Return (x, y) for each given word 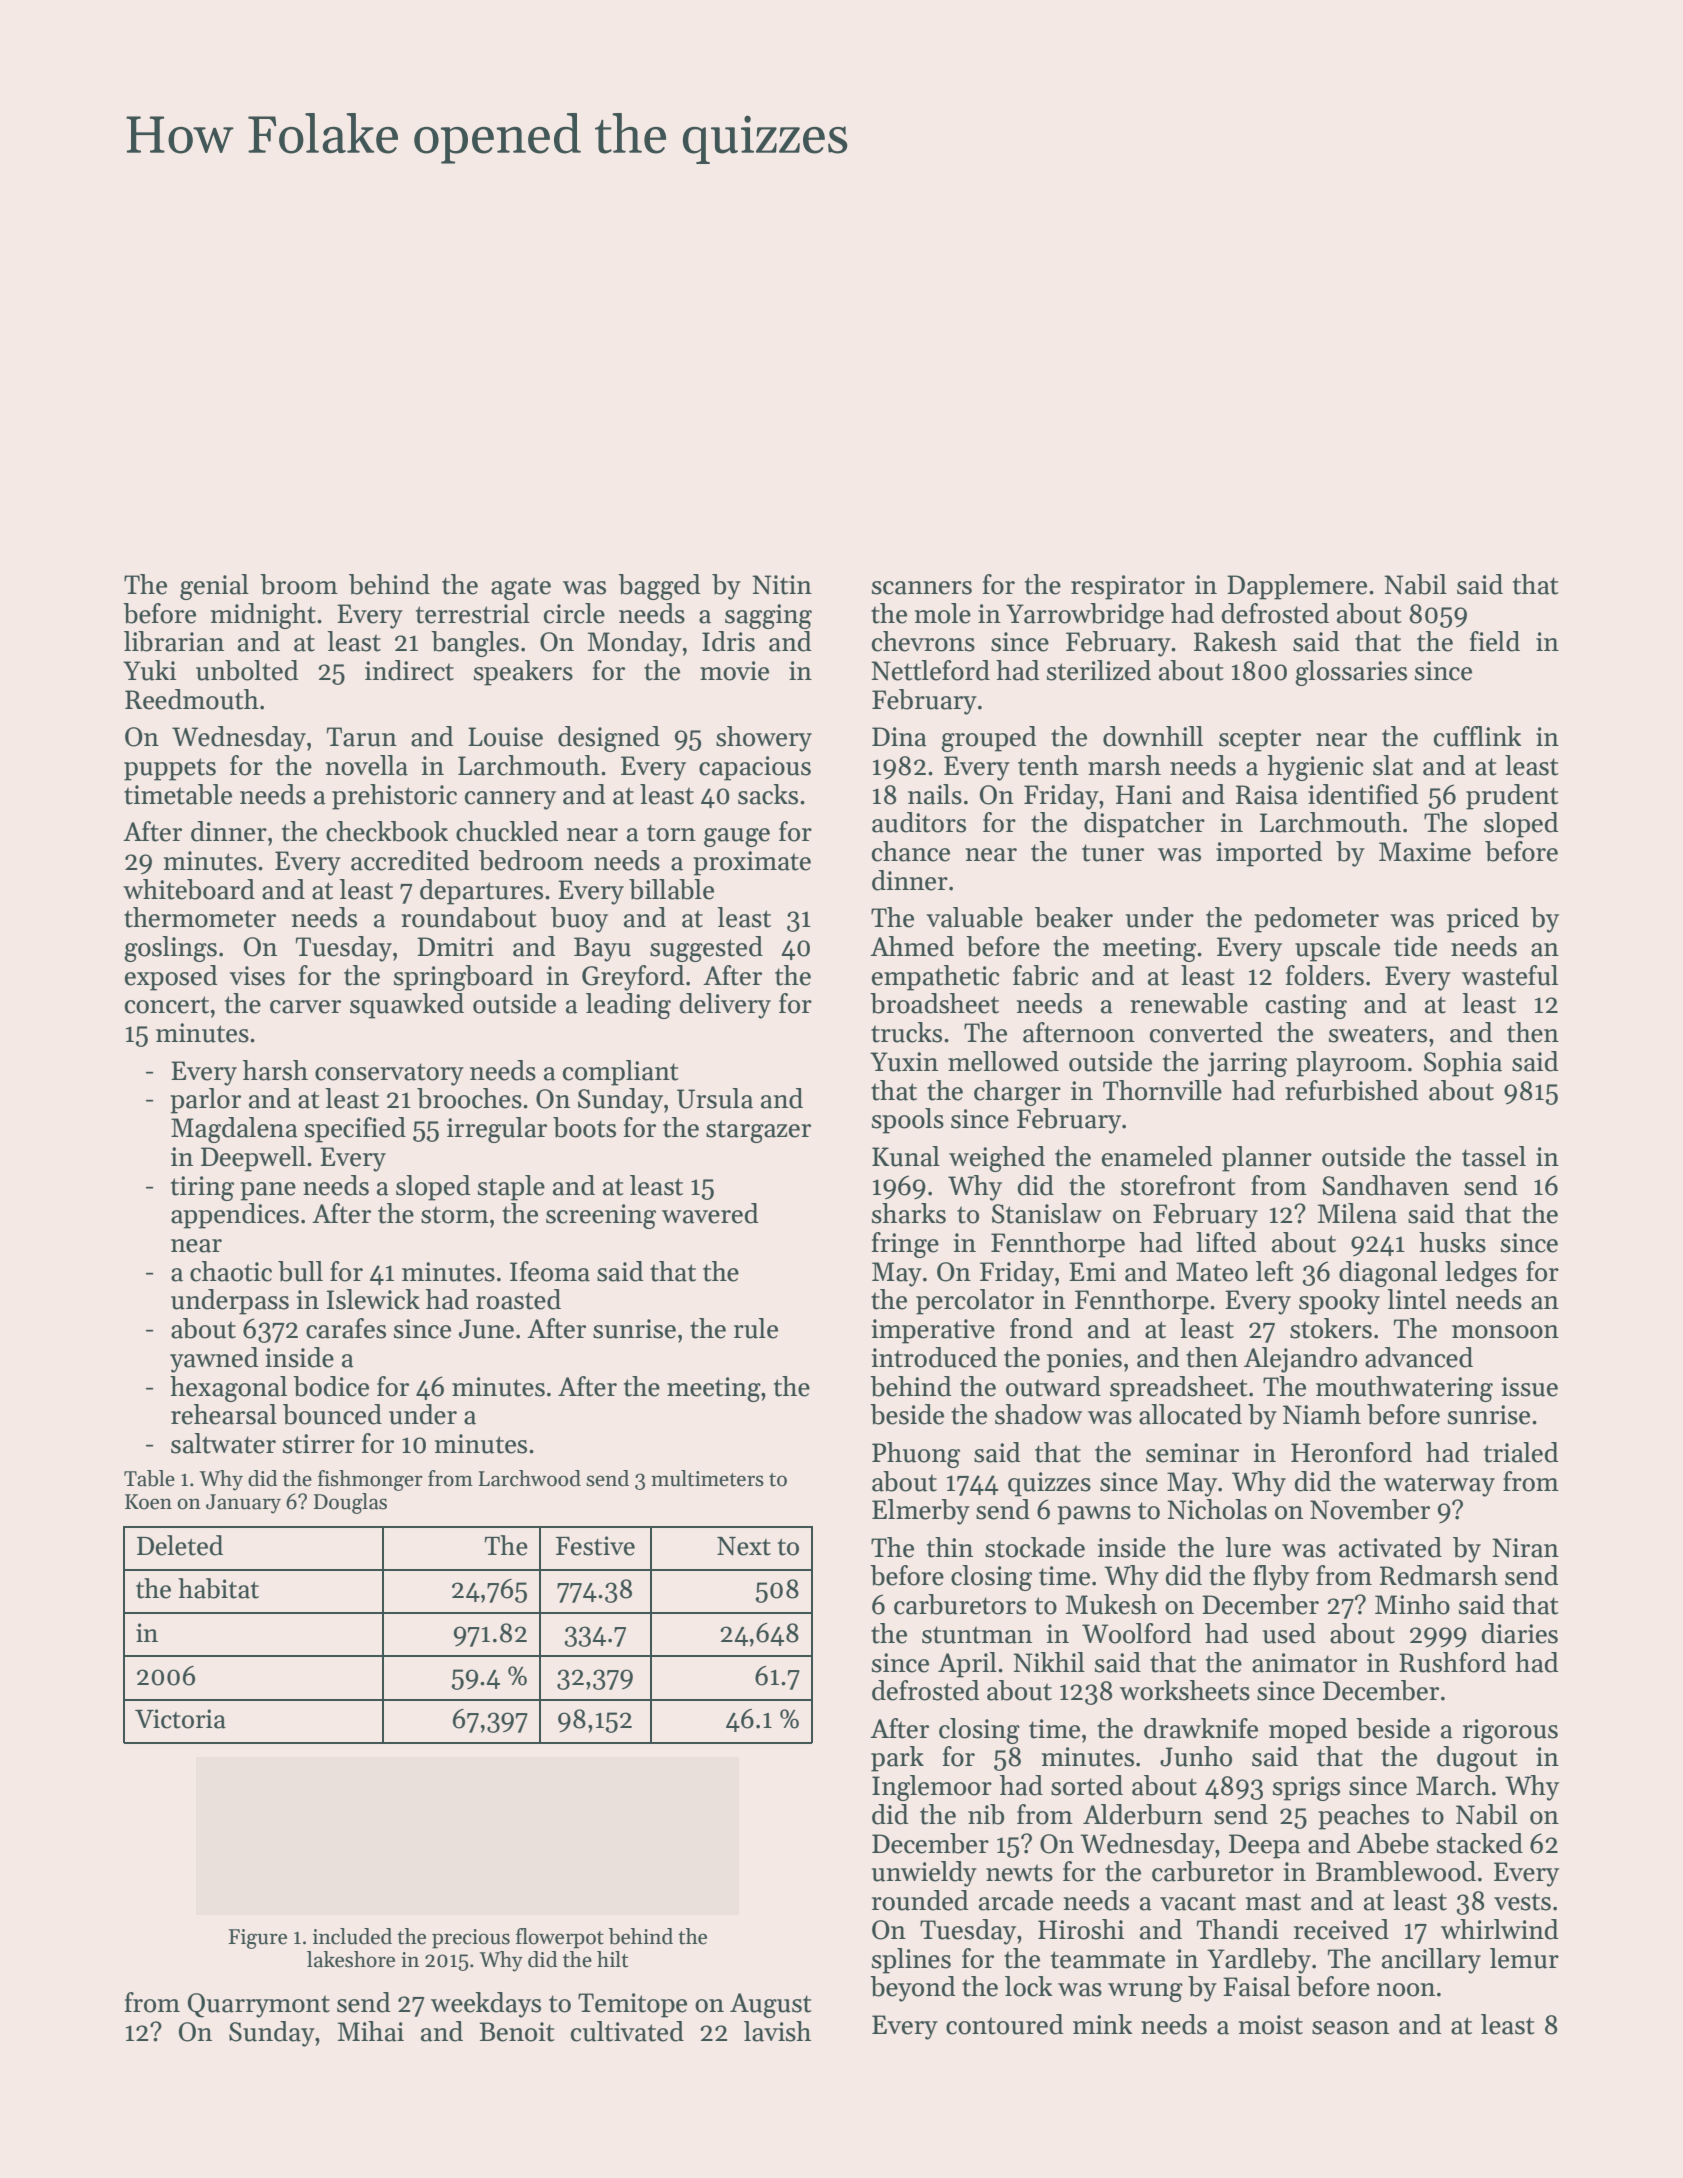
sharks (909, 1213)
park (897, 1759)
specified (355, 1130)
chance (911, 851)
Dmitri (455, 947)
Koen (148, 1502)
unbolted (247, 670)
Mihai (371, 2031)
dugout (1477, 1759)
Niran (1525, 1548)
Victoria (180, 1719)
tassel (1494, 1156)
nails (935, 794)
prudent (1512, 797)
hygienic (1315, 768)
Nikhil (1049, 1662)
